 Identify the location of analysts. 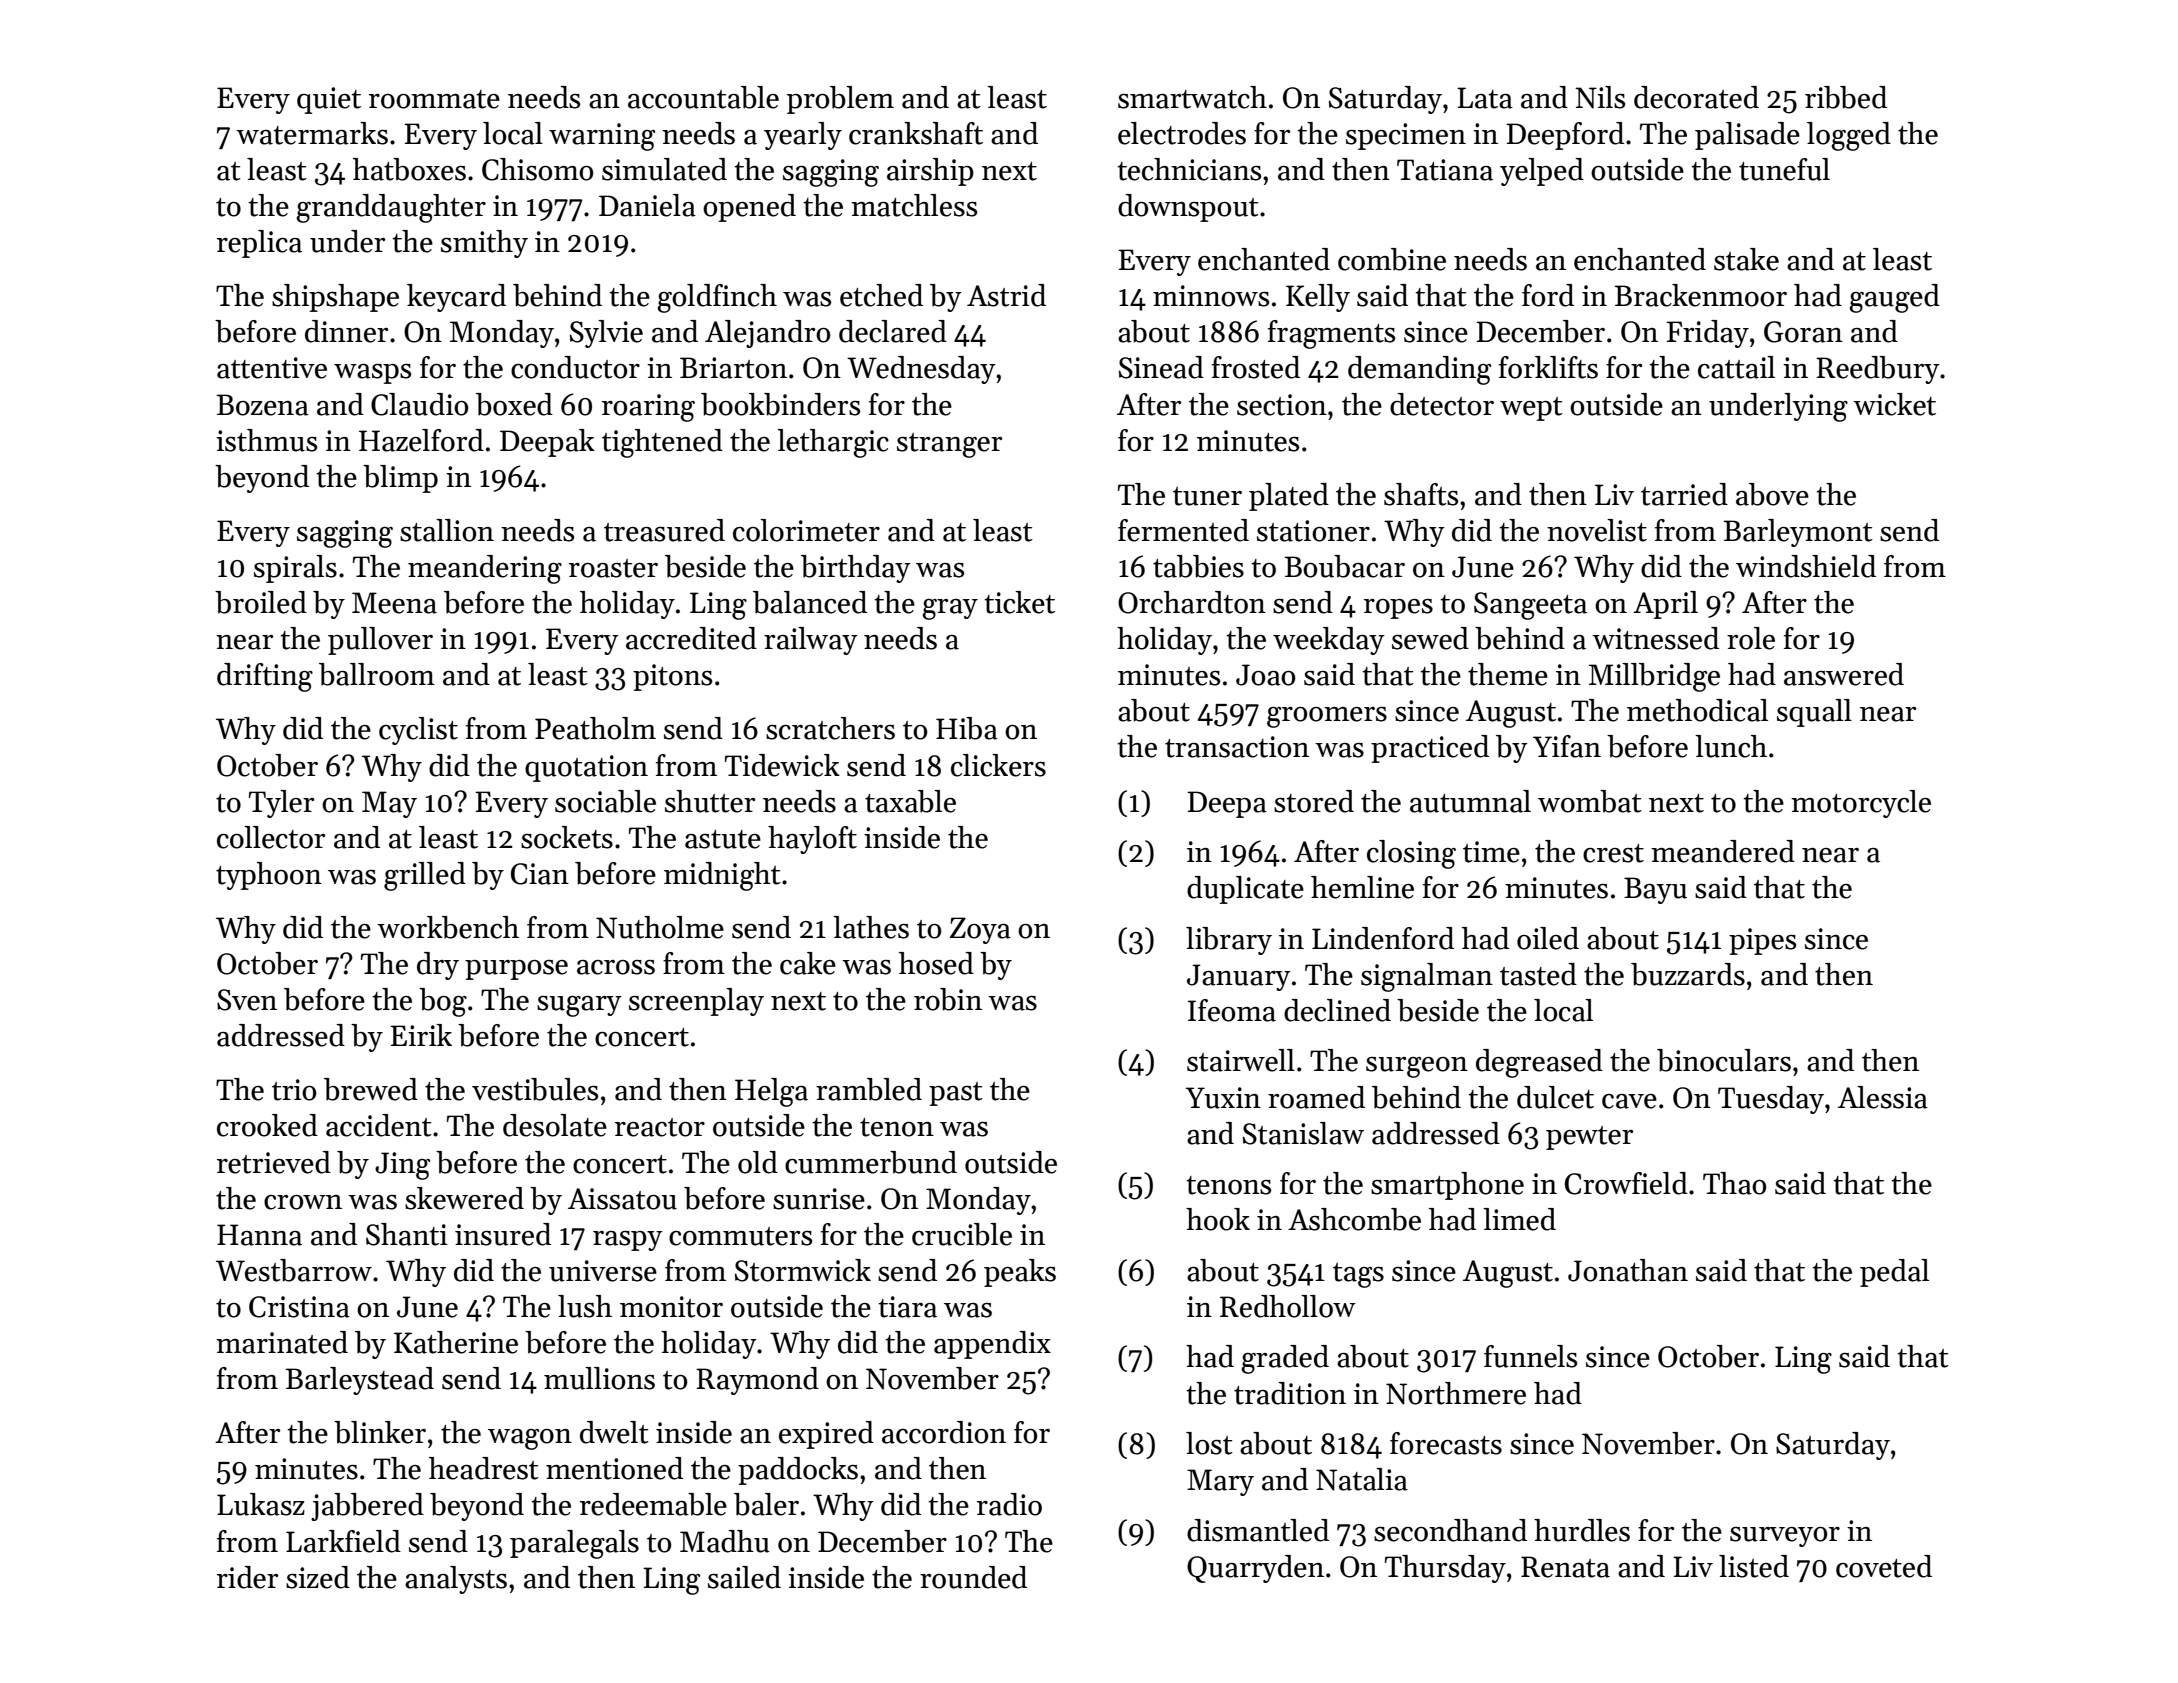
(456, 1580).
